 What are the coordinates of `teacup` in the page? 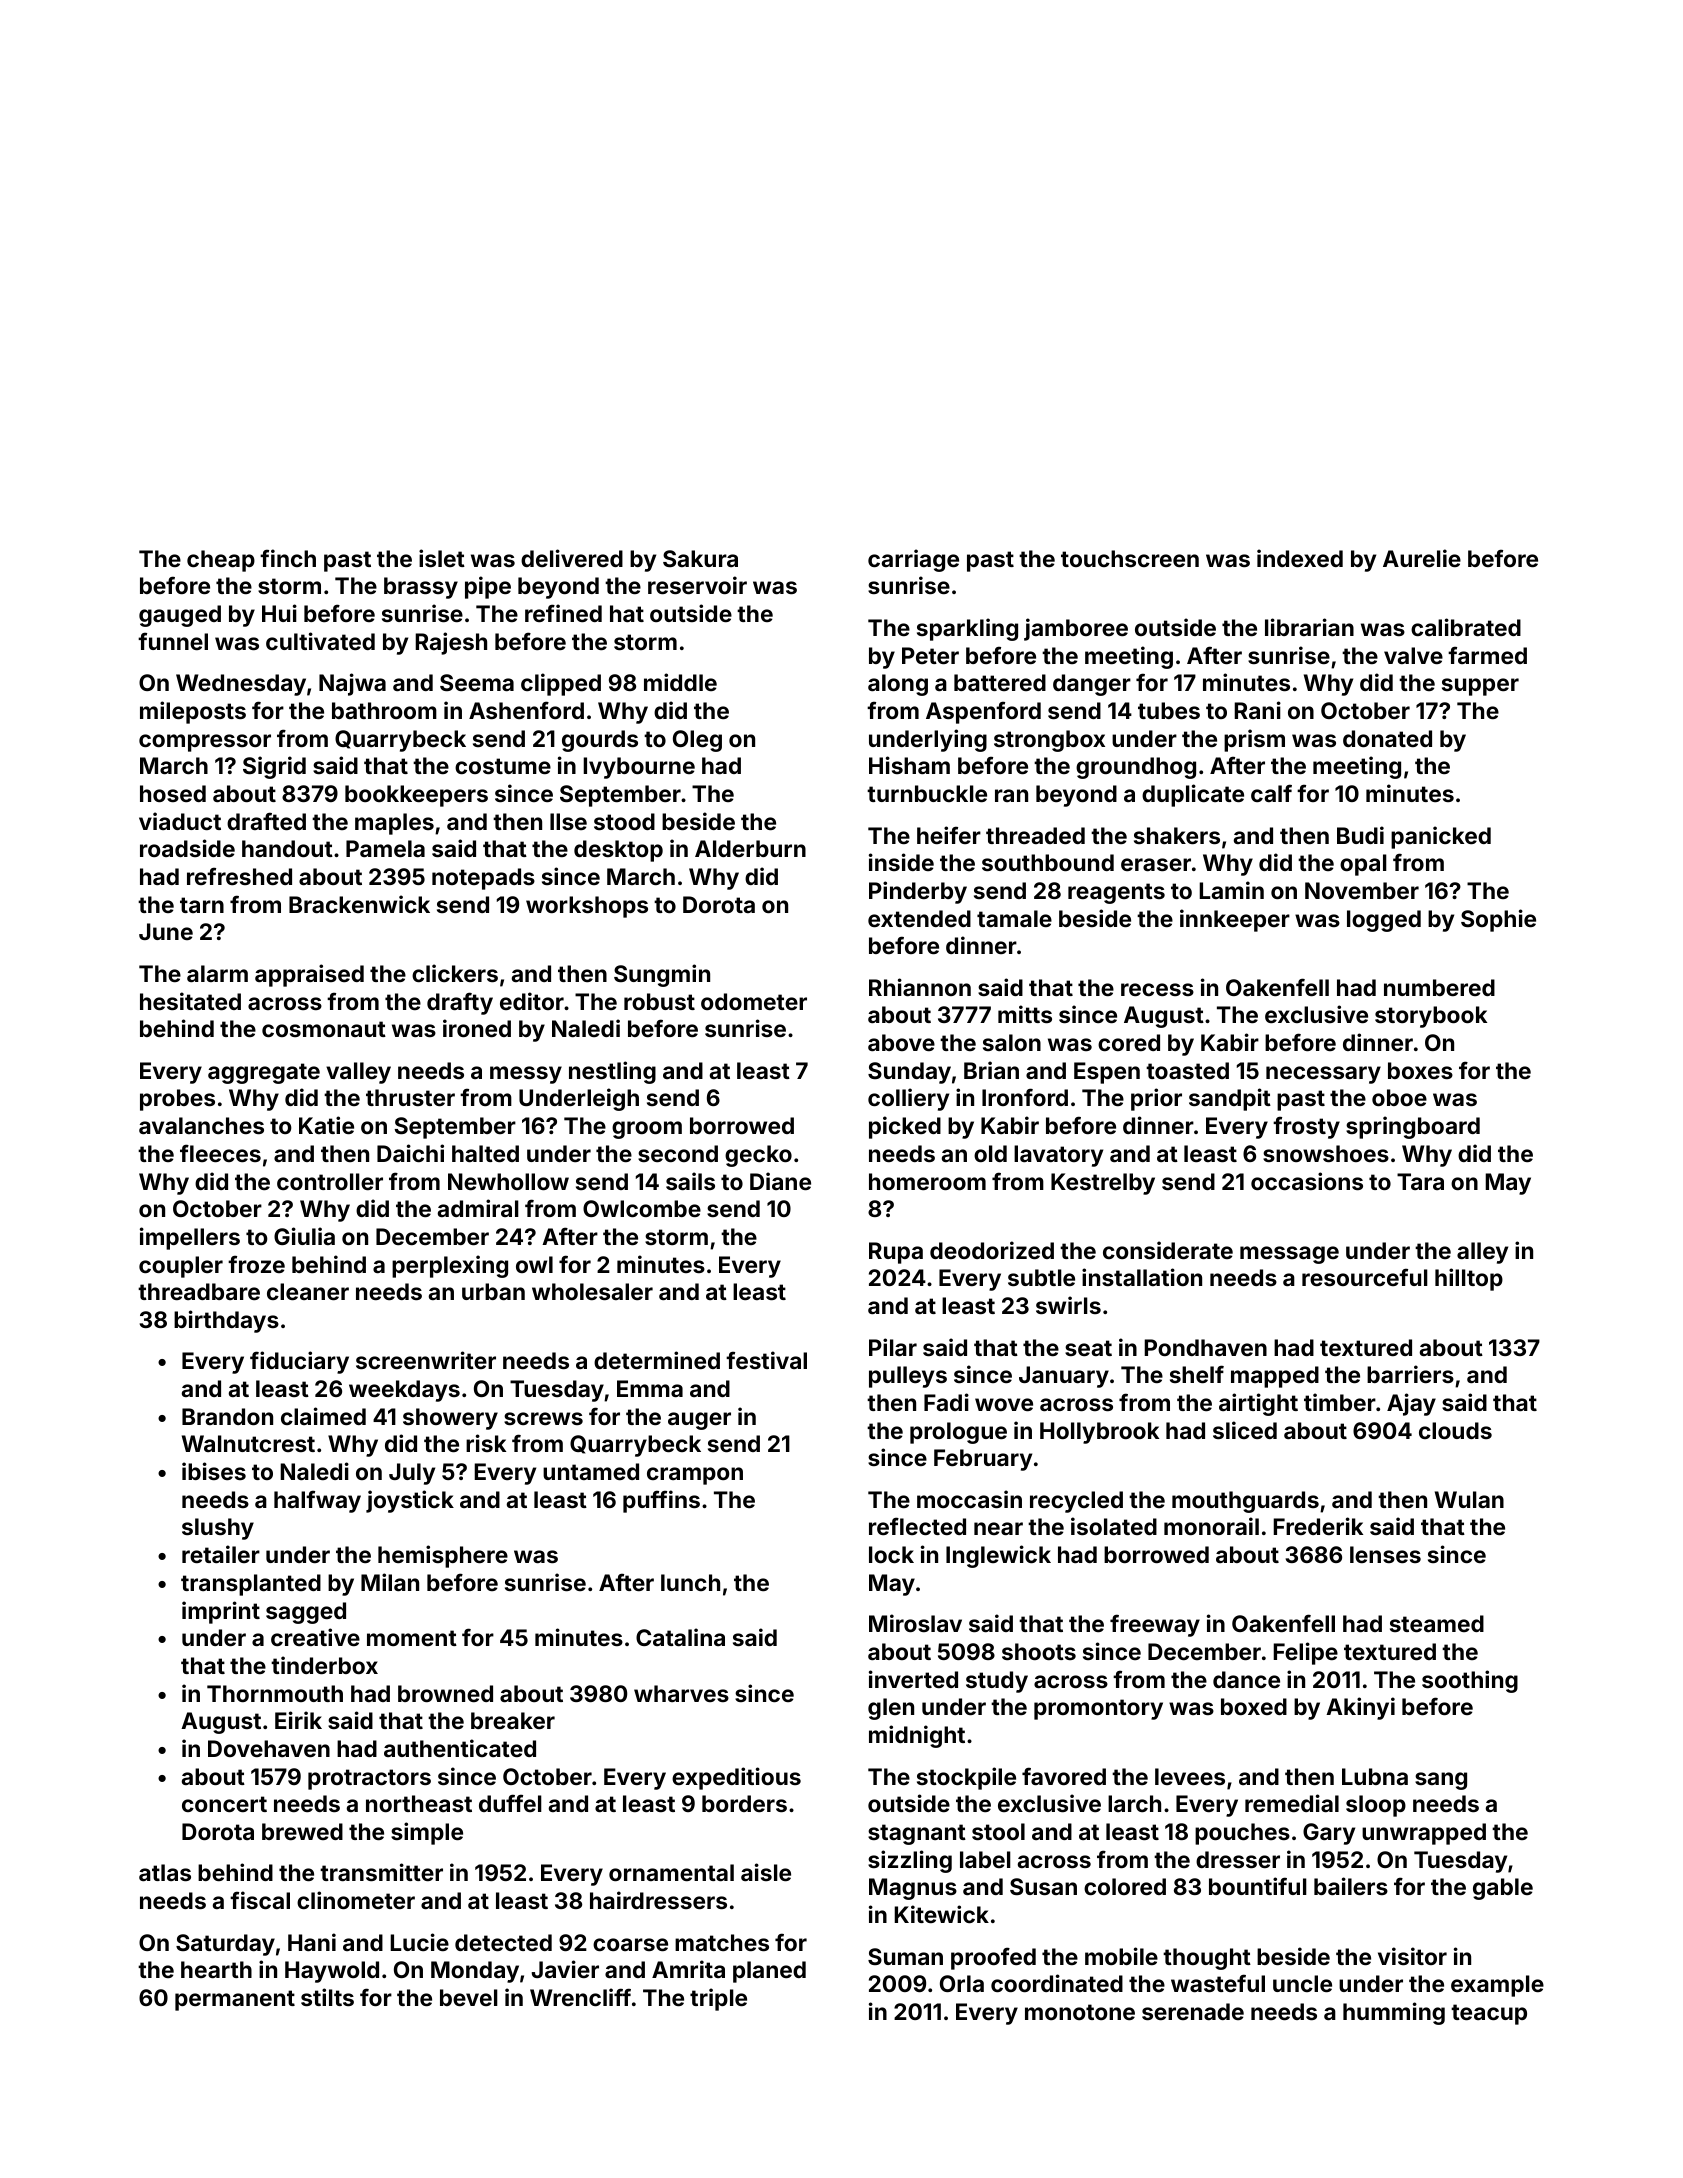 It's located at (1489, 2014).
